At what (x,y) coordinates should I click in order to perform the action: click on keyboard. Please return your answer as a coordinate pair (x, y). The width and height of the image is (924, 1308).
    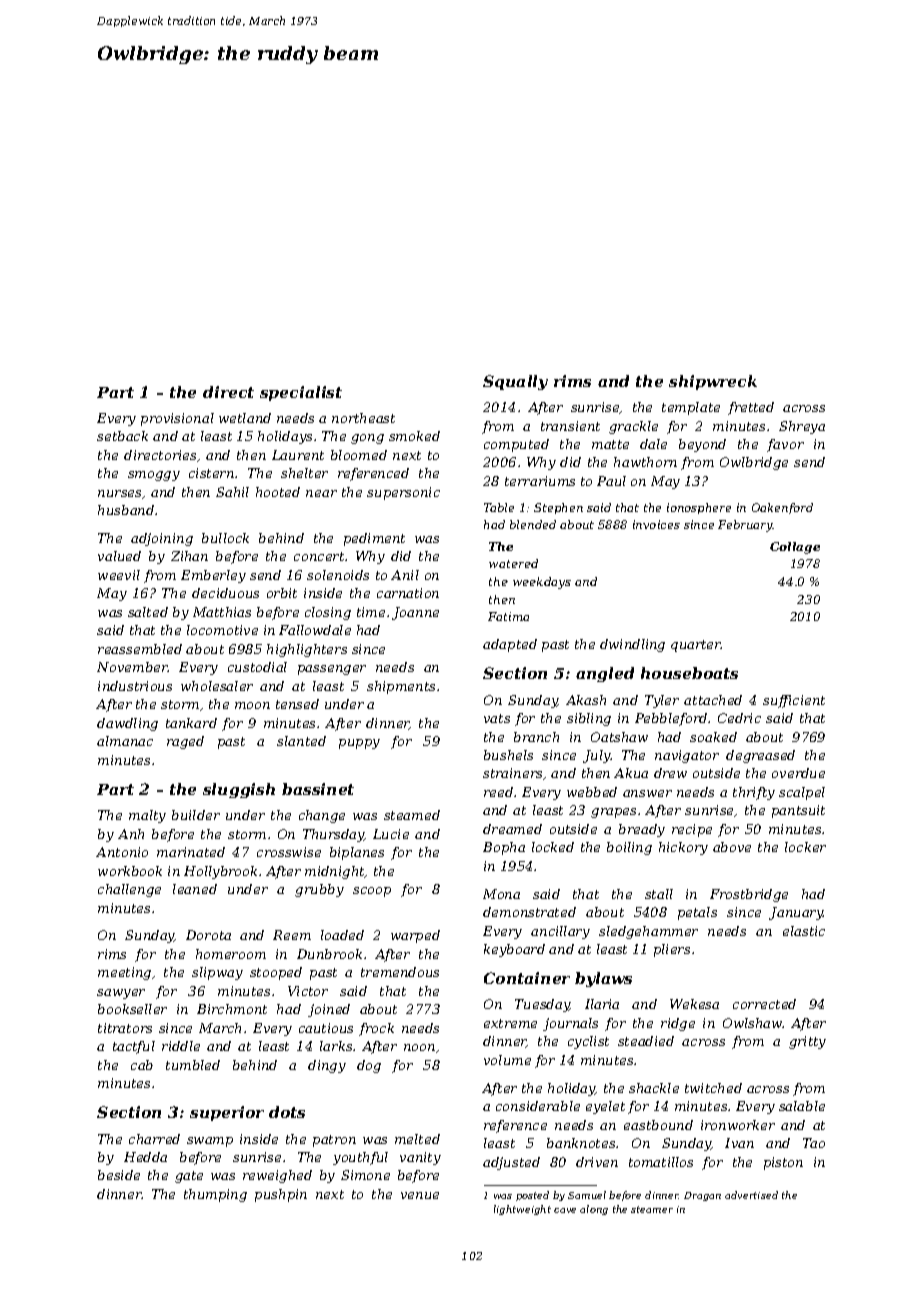
    Looking at the image, I should click on (514, 950).
